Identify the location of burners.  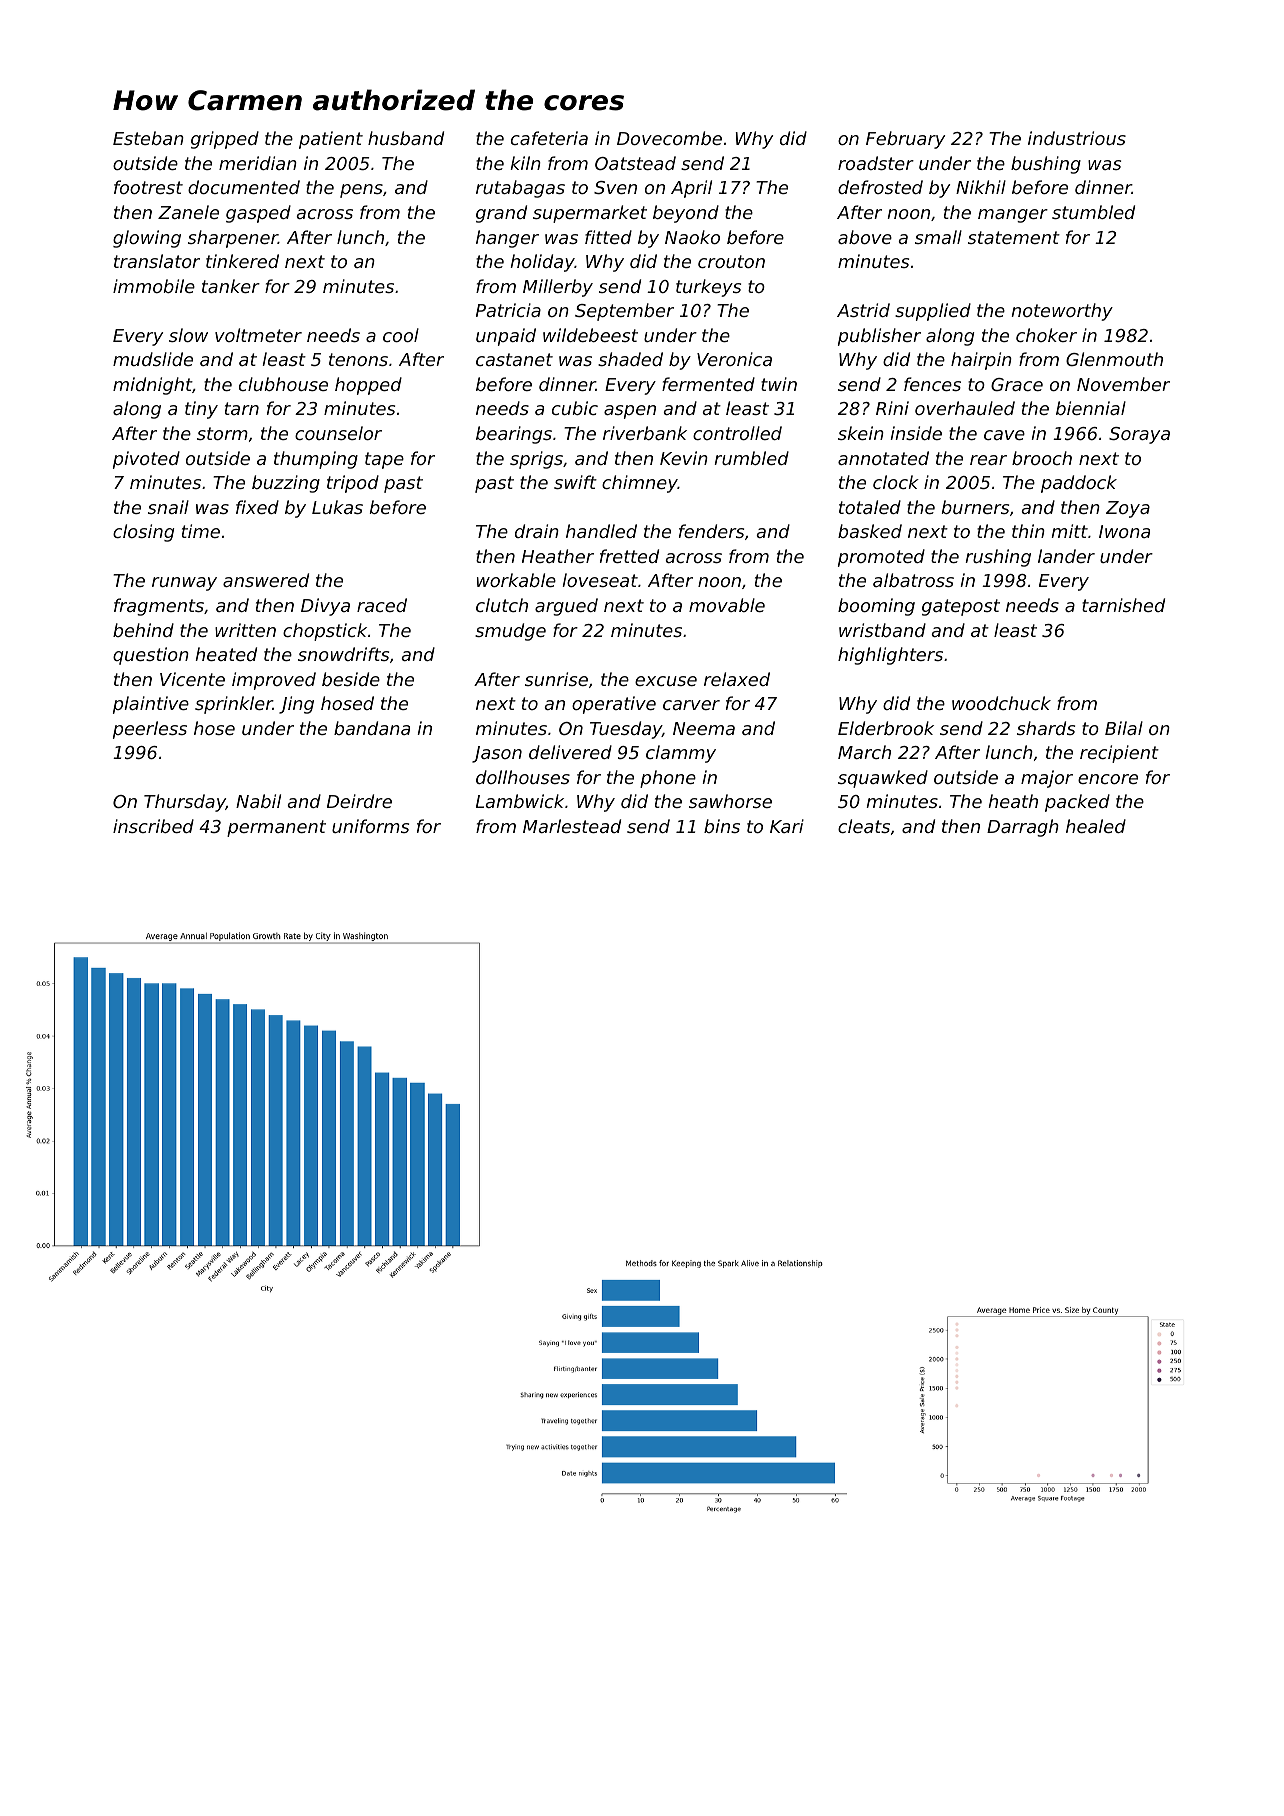
(975, 507).
